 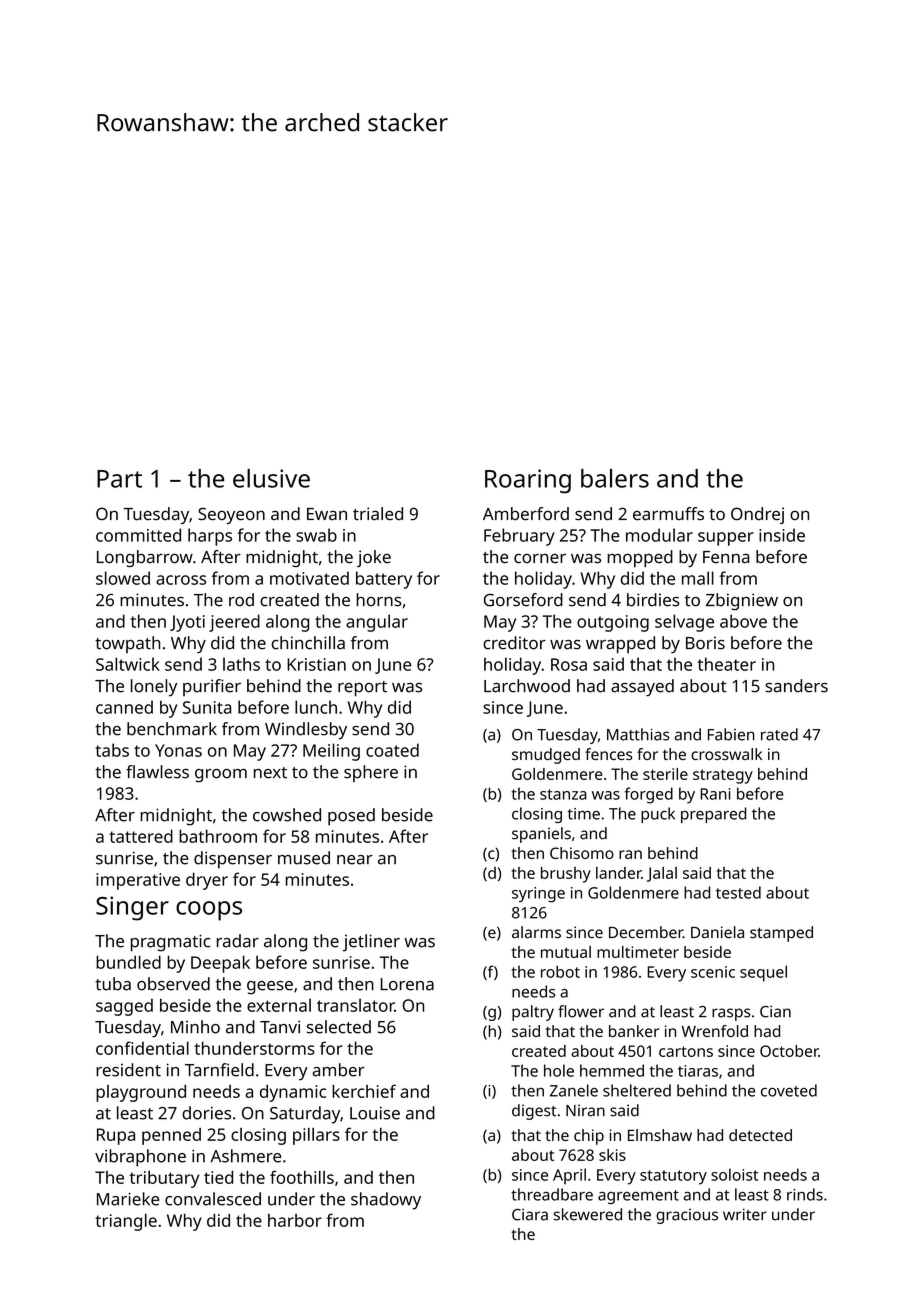 What do you see at coordinates (126, 1222) in the page?
I see `triangle` at bounding box center [126, 1222].
